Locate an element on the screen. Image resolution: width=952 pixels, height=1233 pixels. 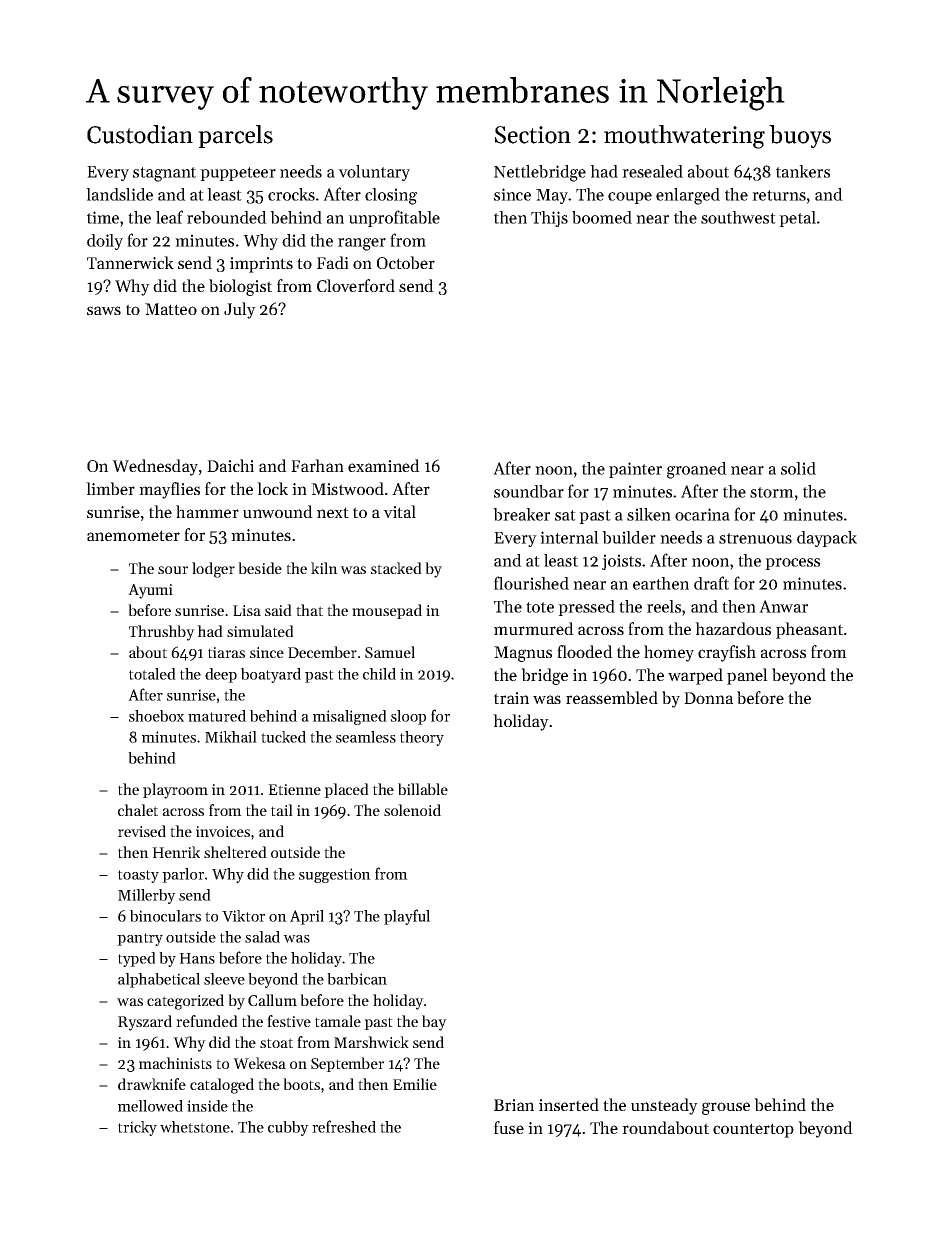
parcels is located at coordinates (235, 136).
